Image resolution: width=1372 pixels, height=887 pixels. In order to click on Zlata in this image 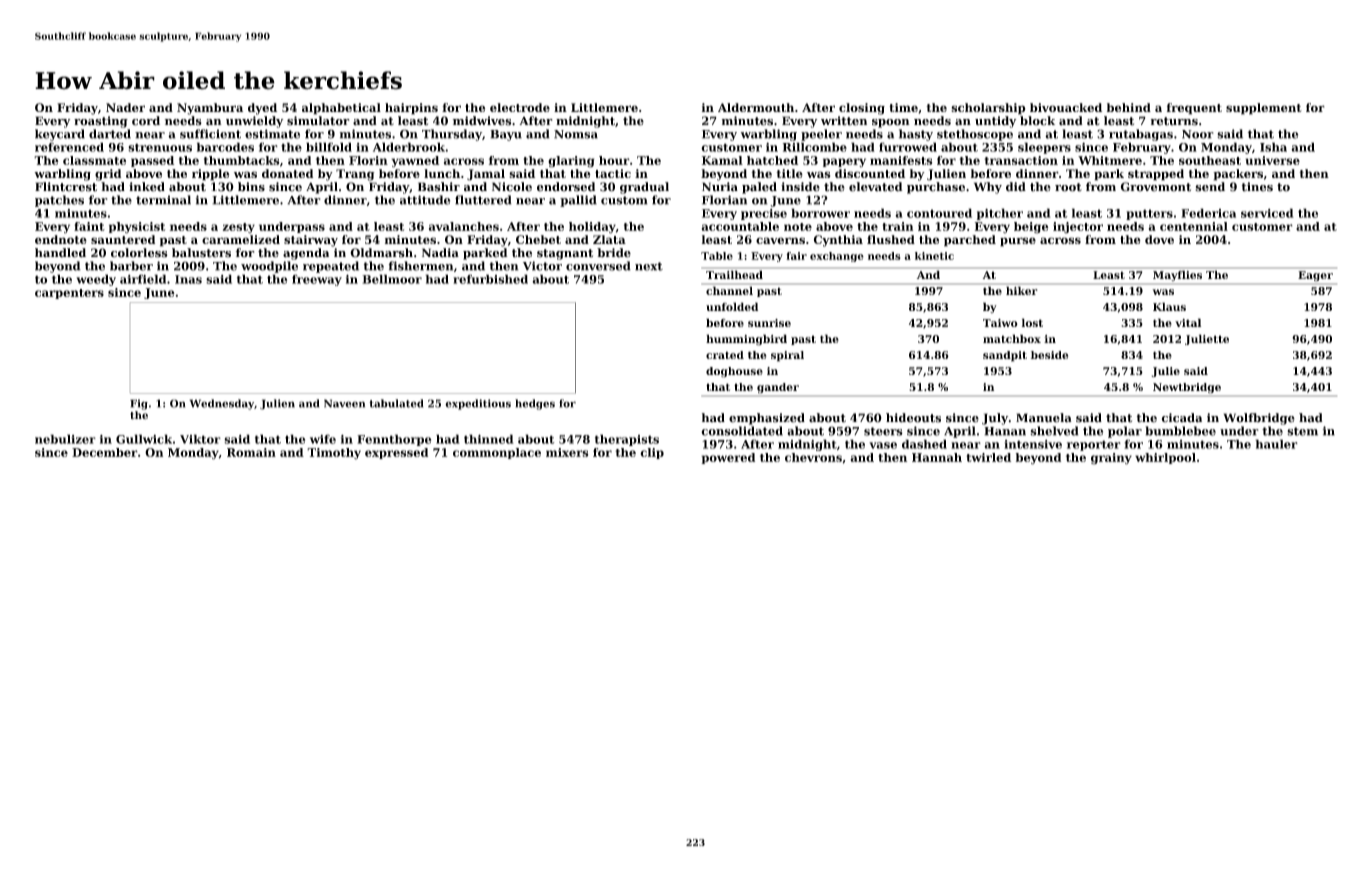, I will do `click(609, 239)`.
